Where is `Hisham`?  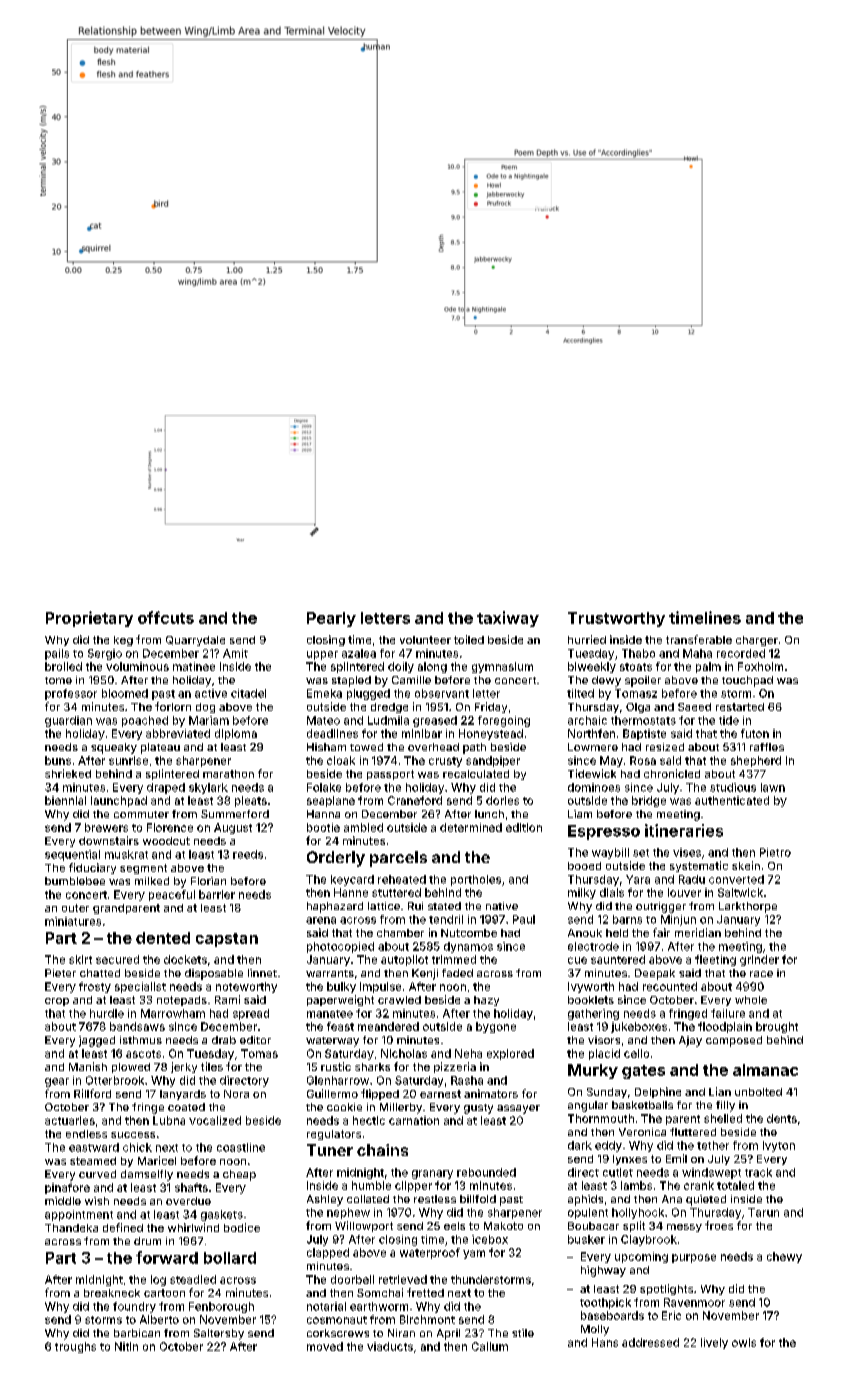
Hisham is located at coordinates (326, 747).
